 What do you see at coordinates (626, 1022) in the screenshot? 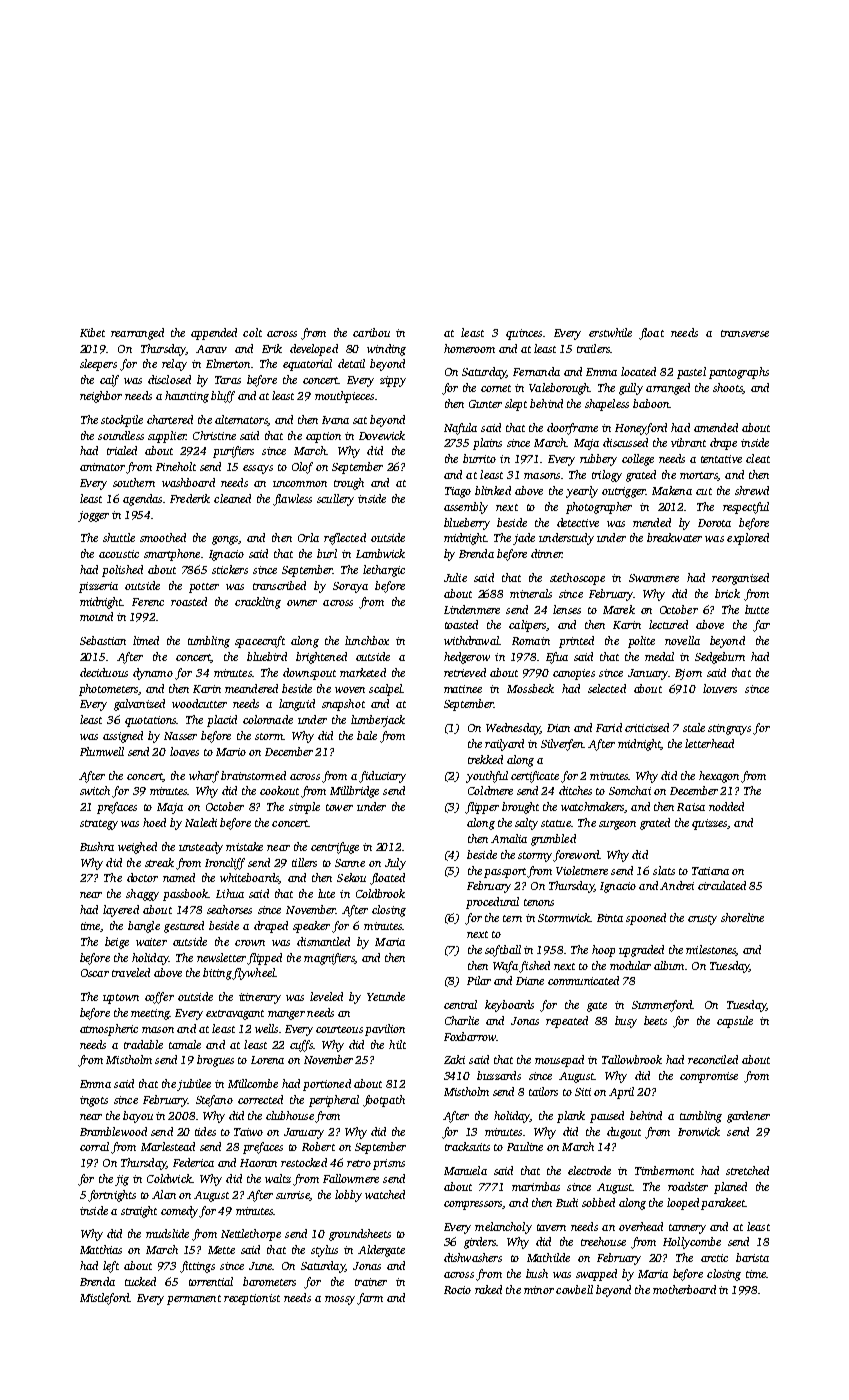
I see `busy` at bounding box center [626, 1022].
